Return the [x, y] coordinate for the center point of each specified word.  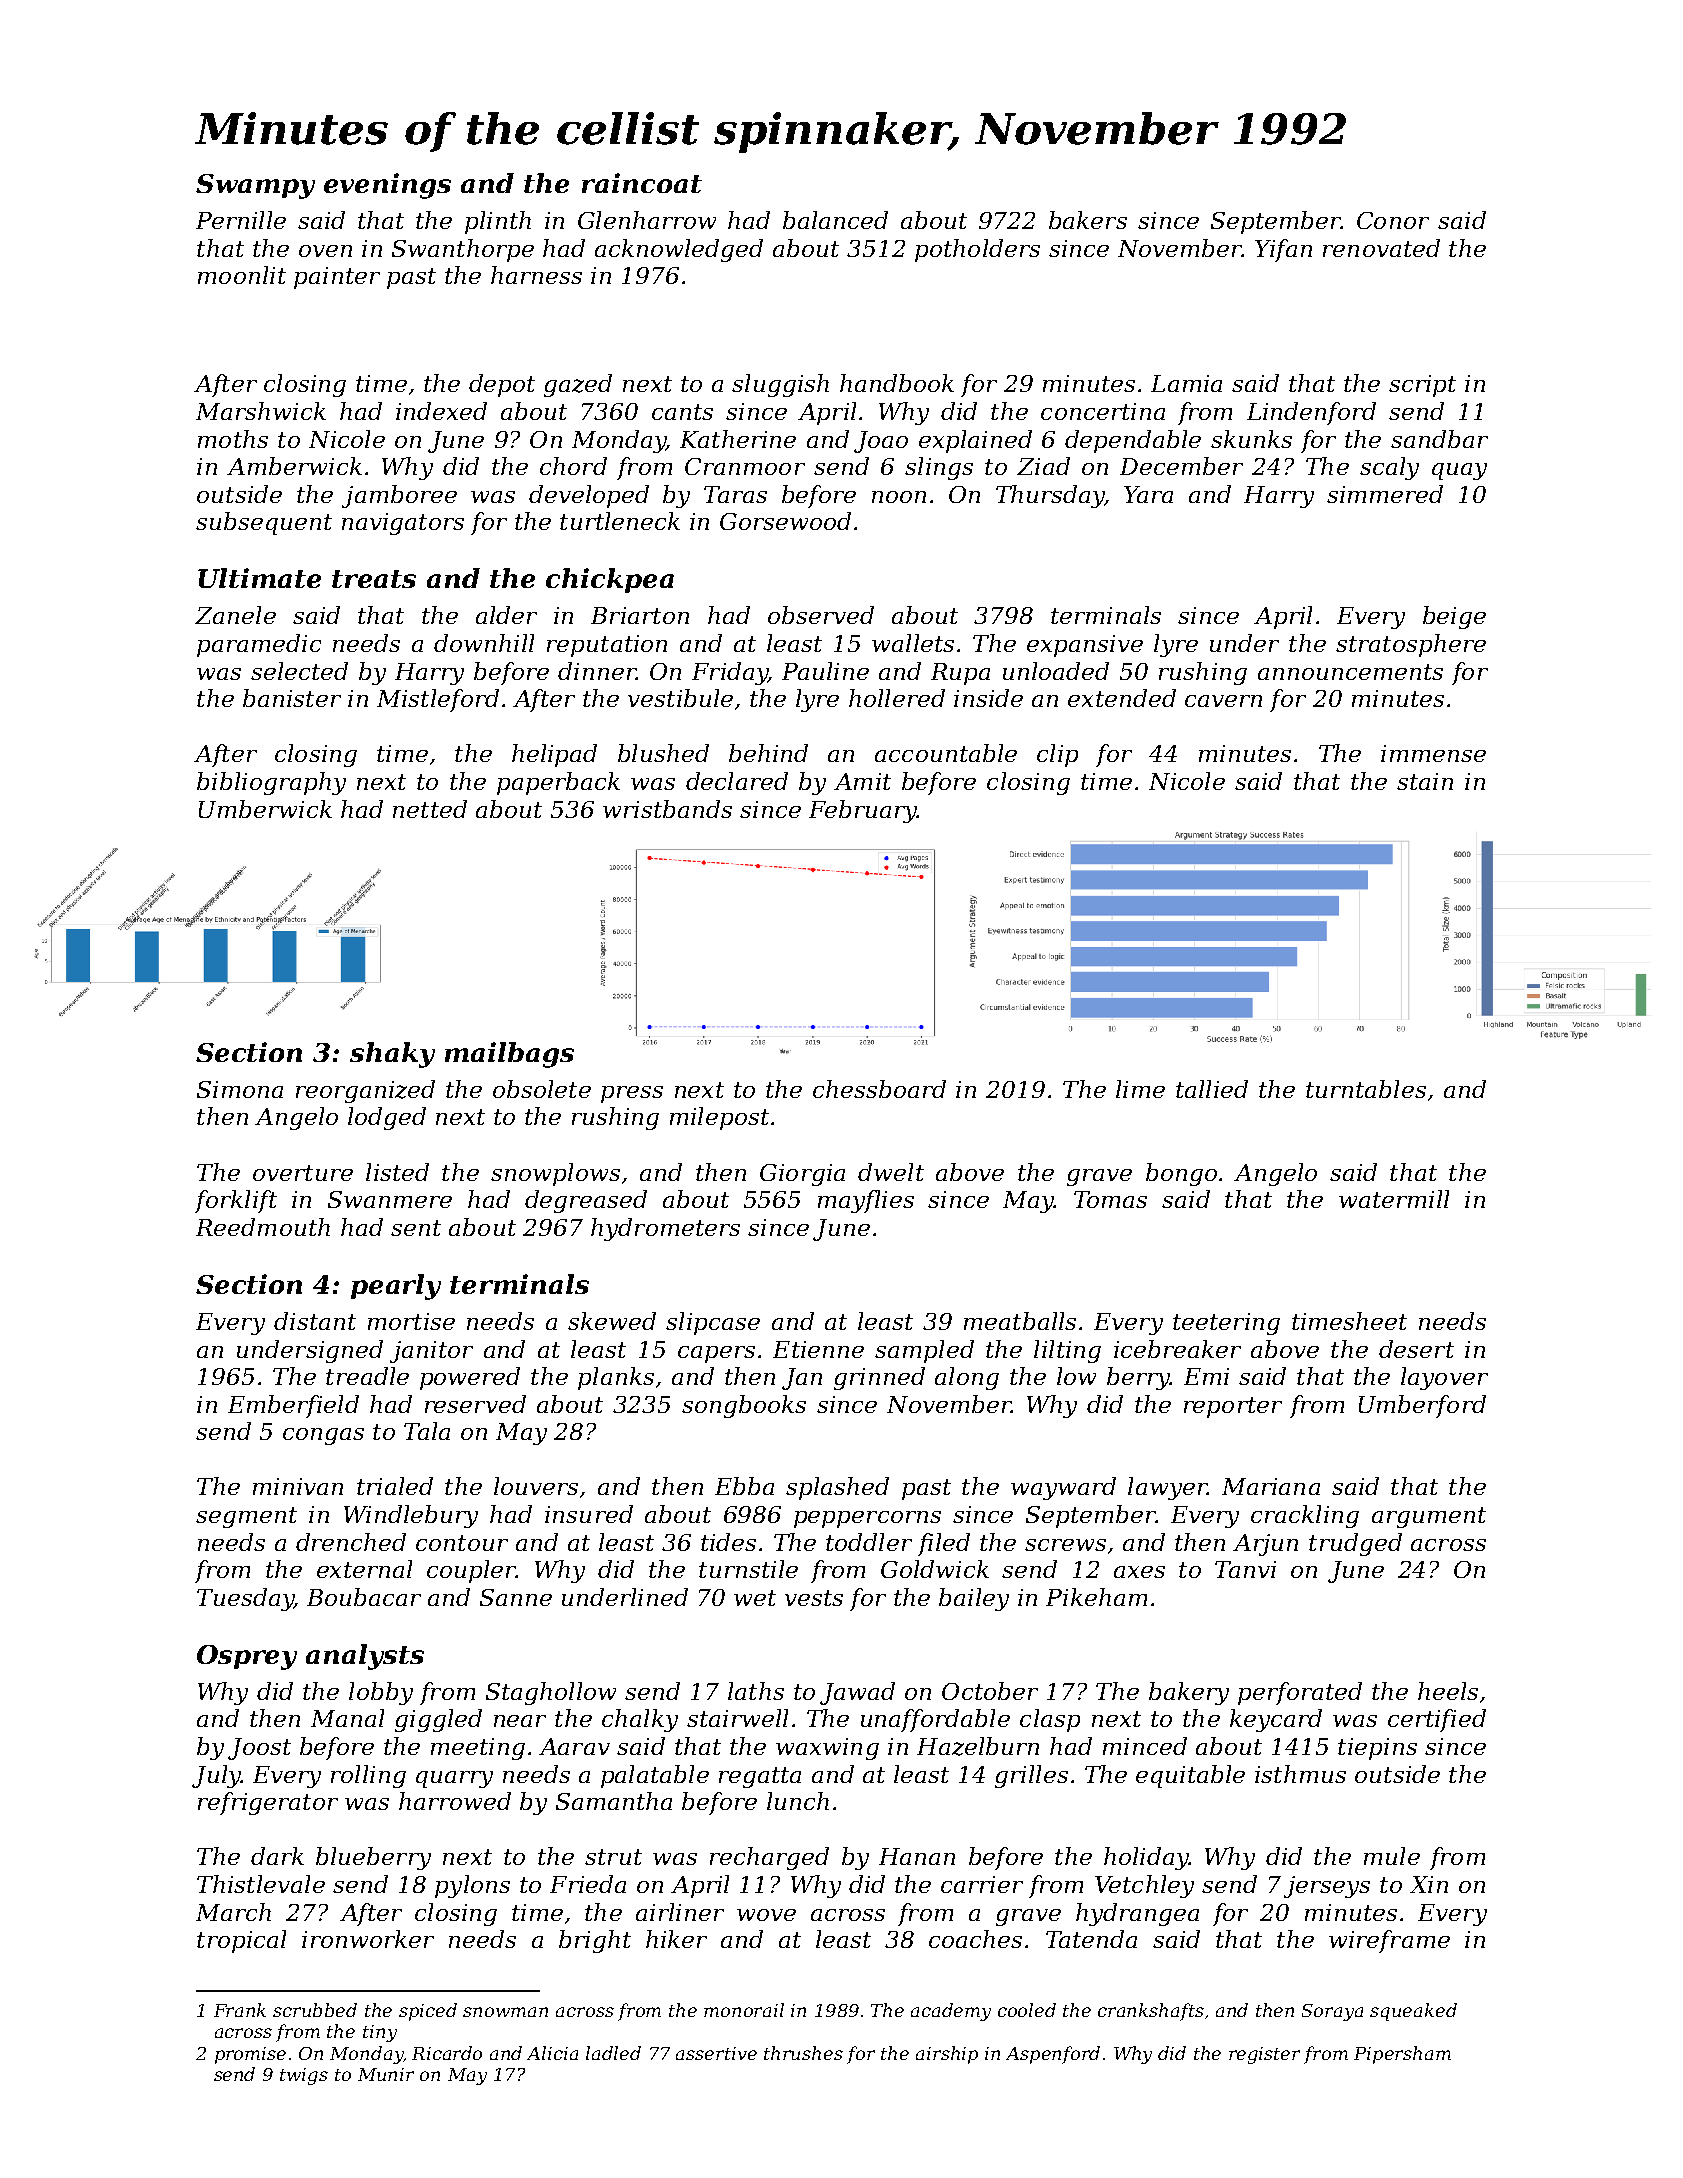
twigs [304, 2076]
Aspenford [1053, 2055]
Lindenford [1311, 413]
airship [947, 2055]
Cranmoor [745, 466]
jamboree [399, 496]
